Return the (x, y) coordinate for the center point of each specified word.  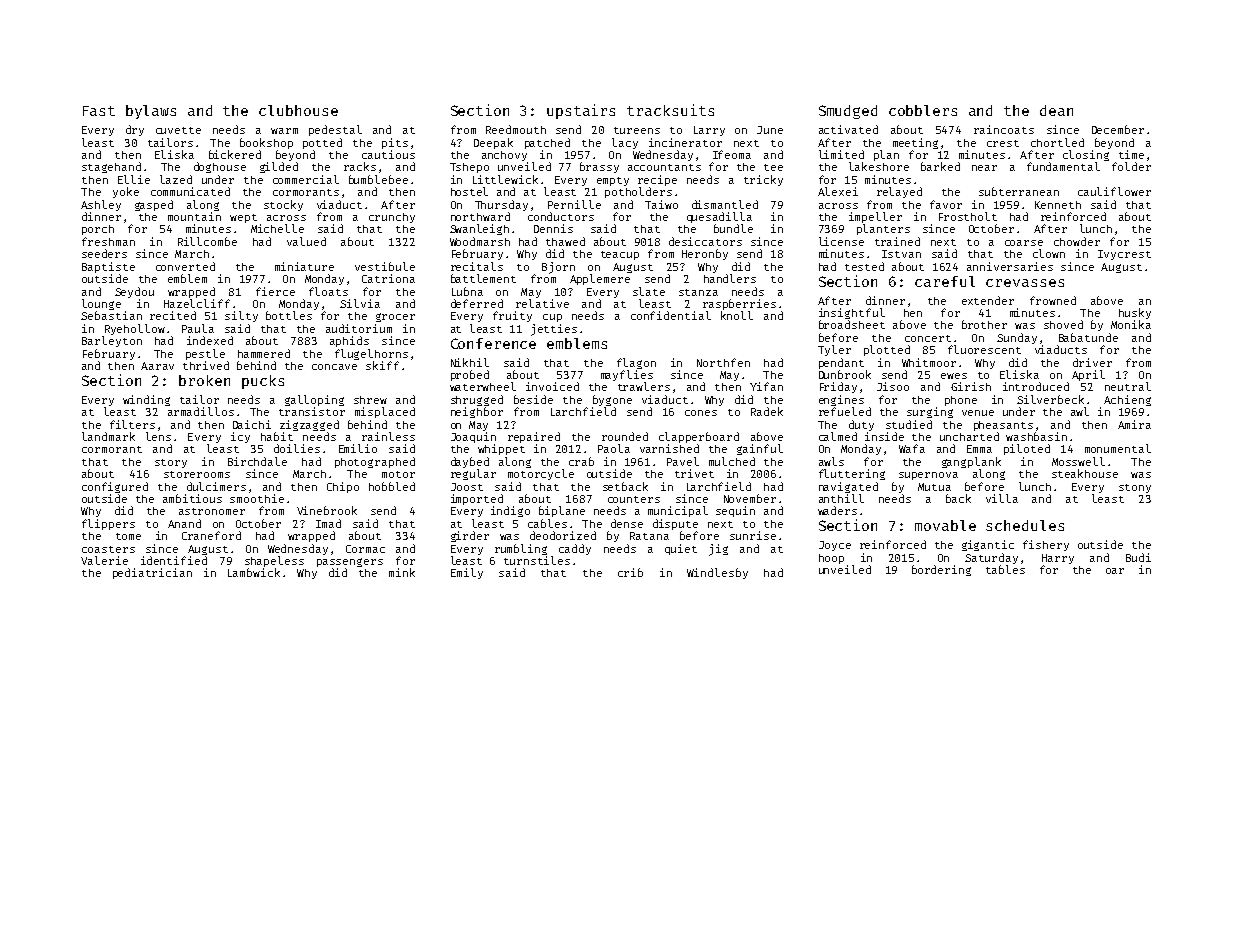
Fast (99, 111)
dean (1056, 110)
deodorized (563, 535)
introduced (1036, 386)
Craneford (211, 535)
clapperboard (699, 437)
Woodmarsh (480, 241)
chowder (1077, 241)
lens (158, 436)
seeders (104, 253)
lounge (101, 304)
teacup (620, 255)
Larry (709, 131)
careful (945, 281)
